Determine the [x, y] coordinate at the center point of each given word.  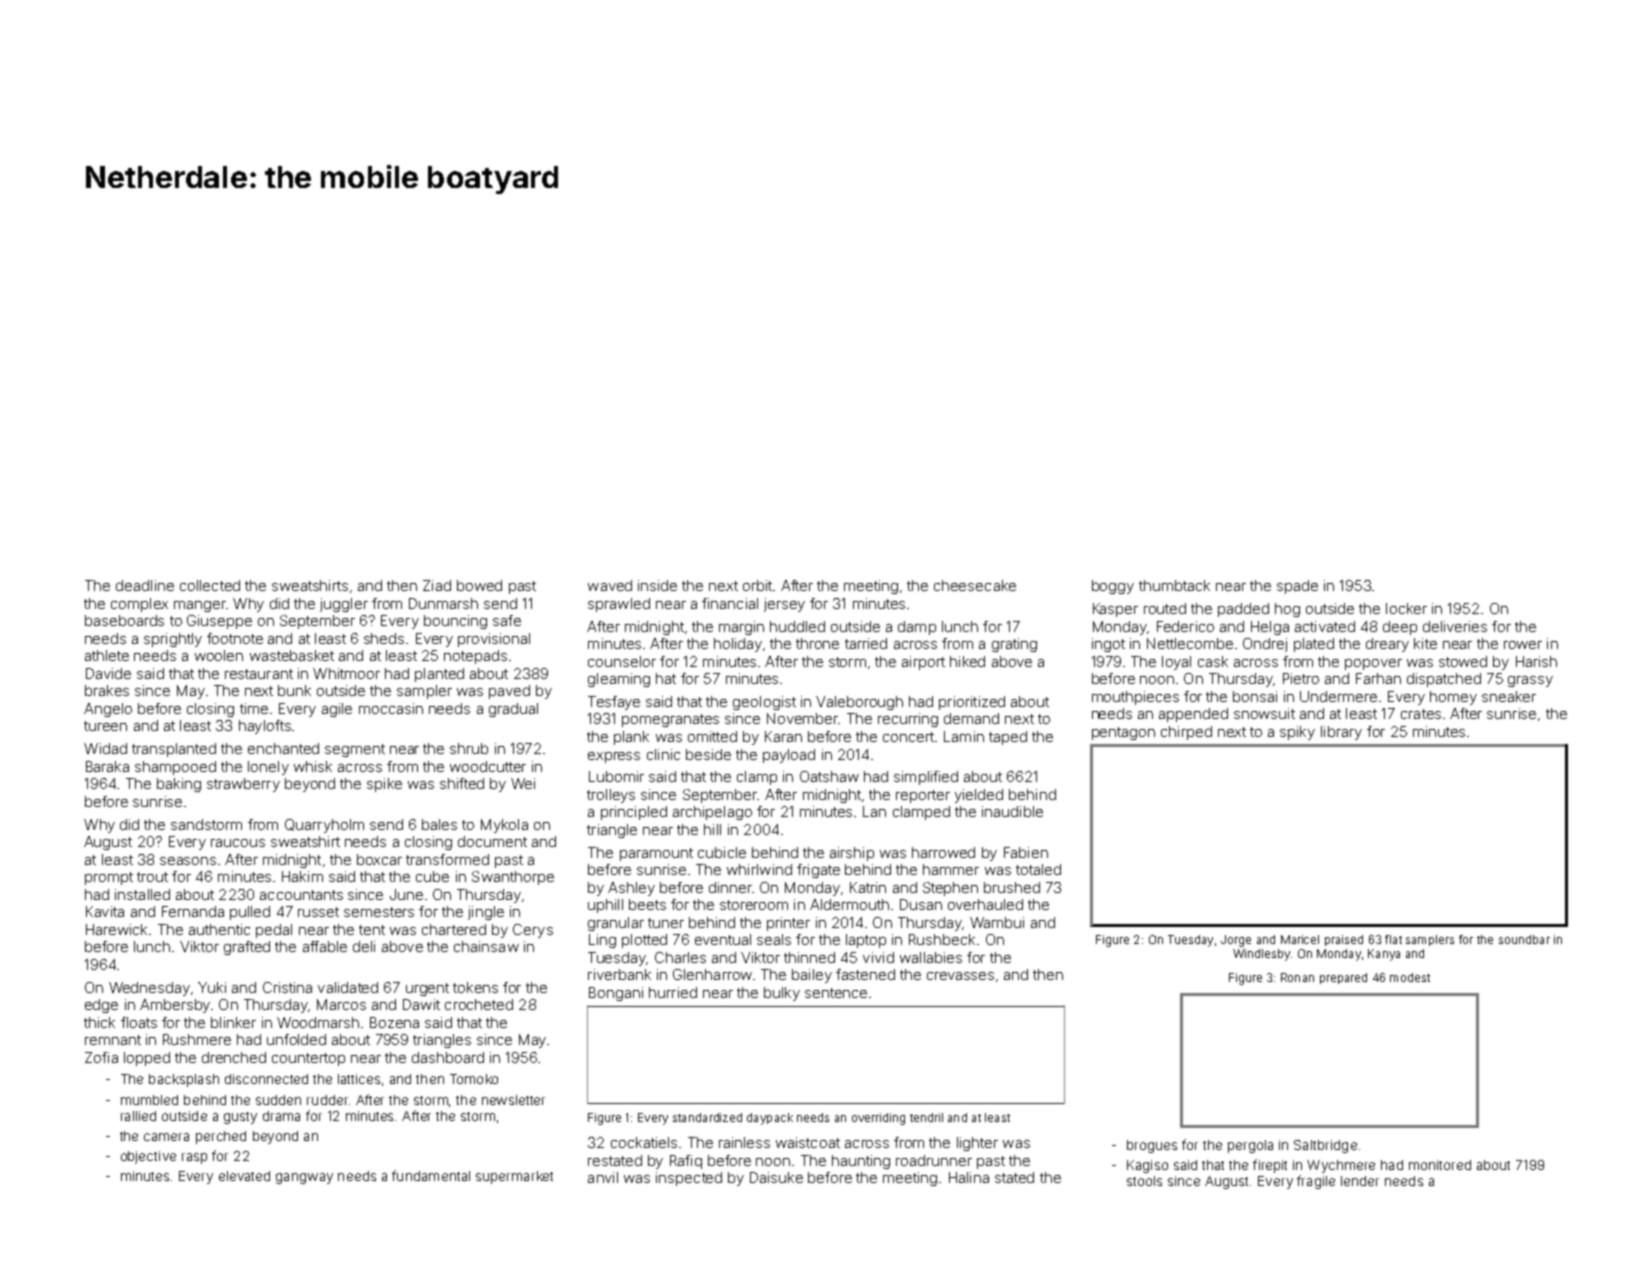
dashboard [448, 1057]
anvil [603, 1177]
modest [1410, 977]
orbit [757, 585]
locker [1406, 608]
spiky [1297, 733]
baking [179, 785]
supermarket [514, 1177]
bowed [479, 585]
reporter [923, 796]
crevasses [960, 976]
